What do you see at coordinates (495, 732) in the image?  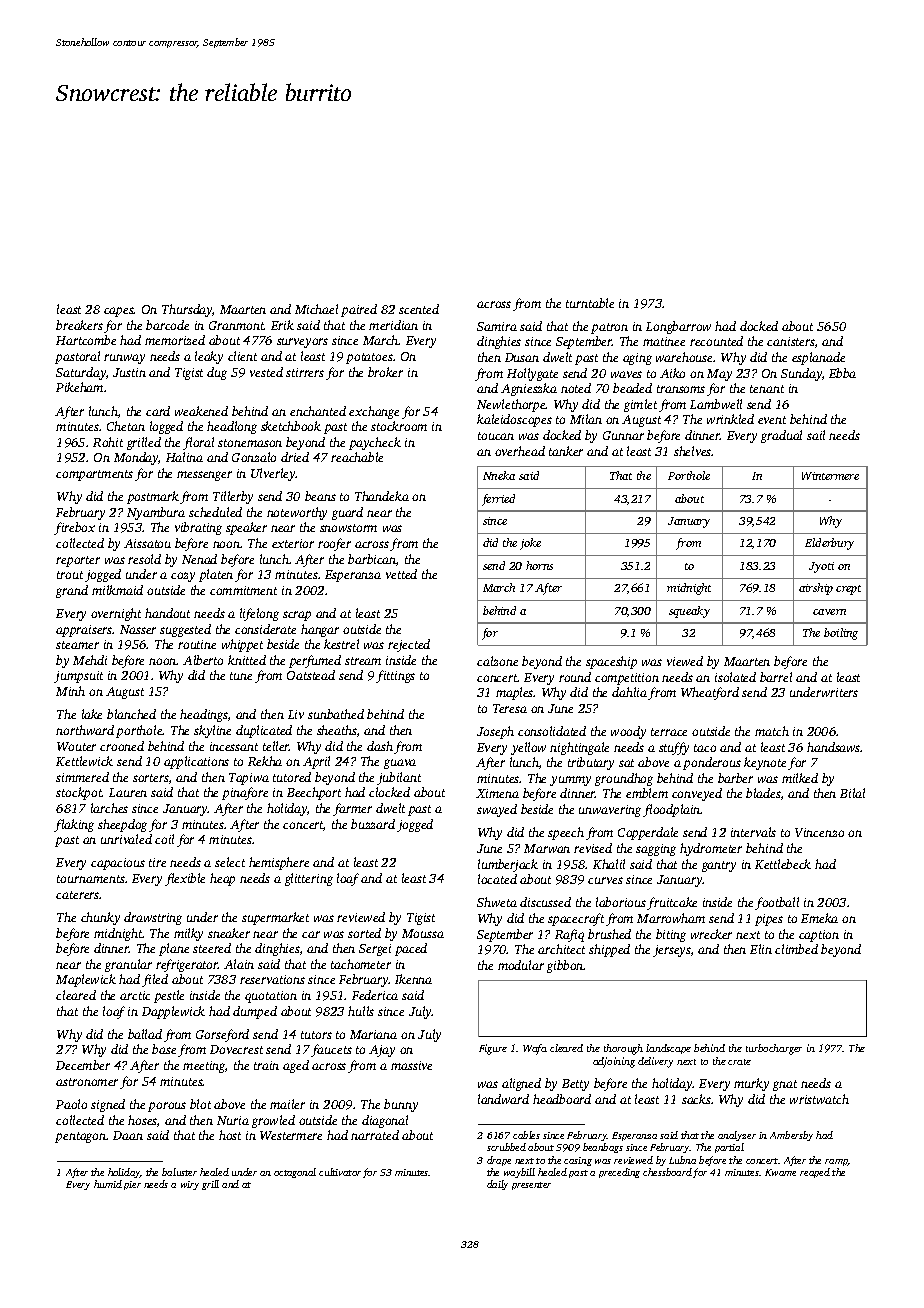 I see `Joseph` at bounding box center [495, 732].
